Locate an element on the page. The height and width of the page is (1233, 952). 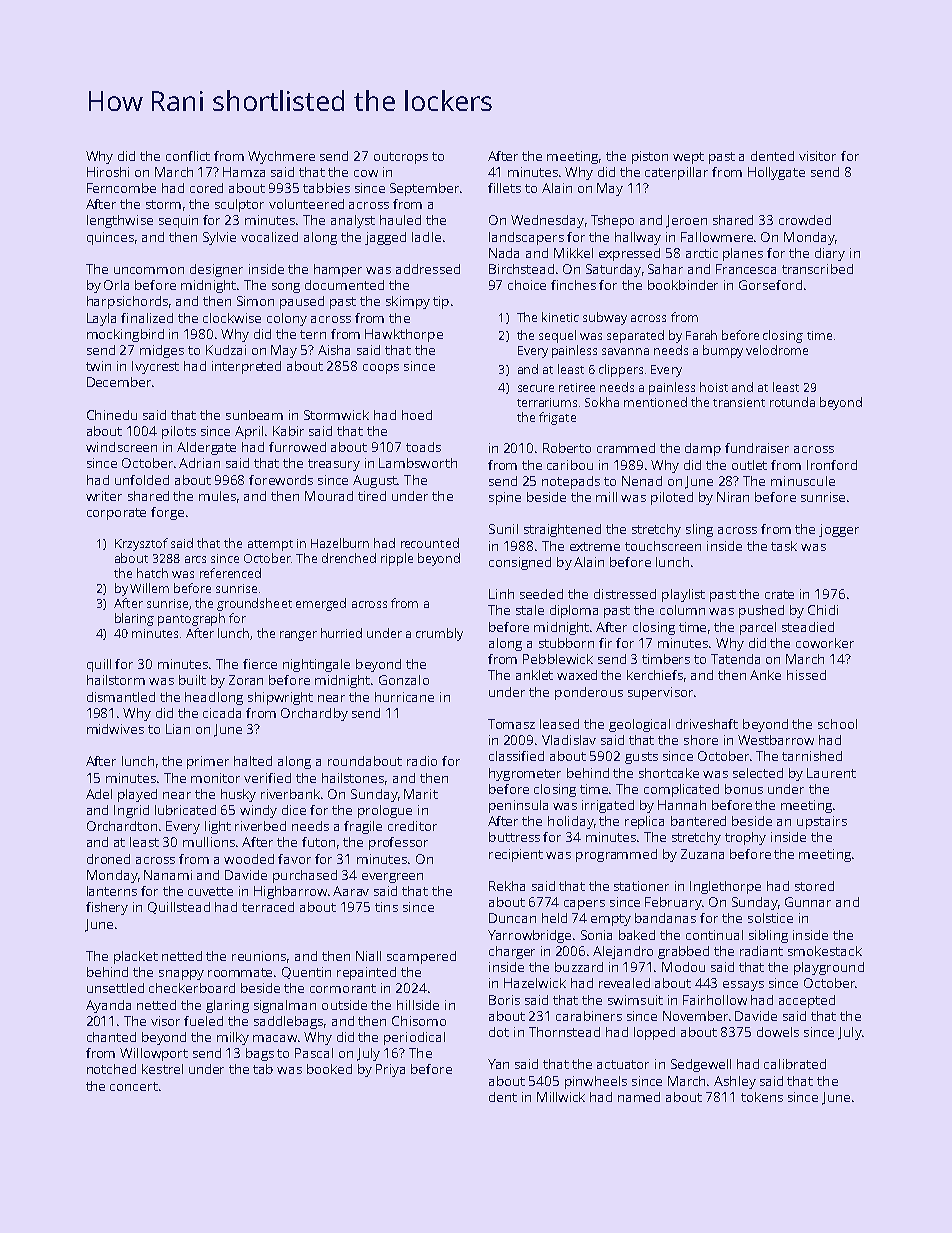
favor is located at coordinates (294, 859).
